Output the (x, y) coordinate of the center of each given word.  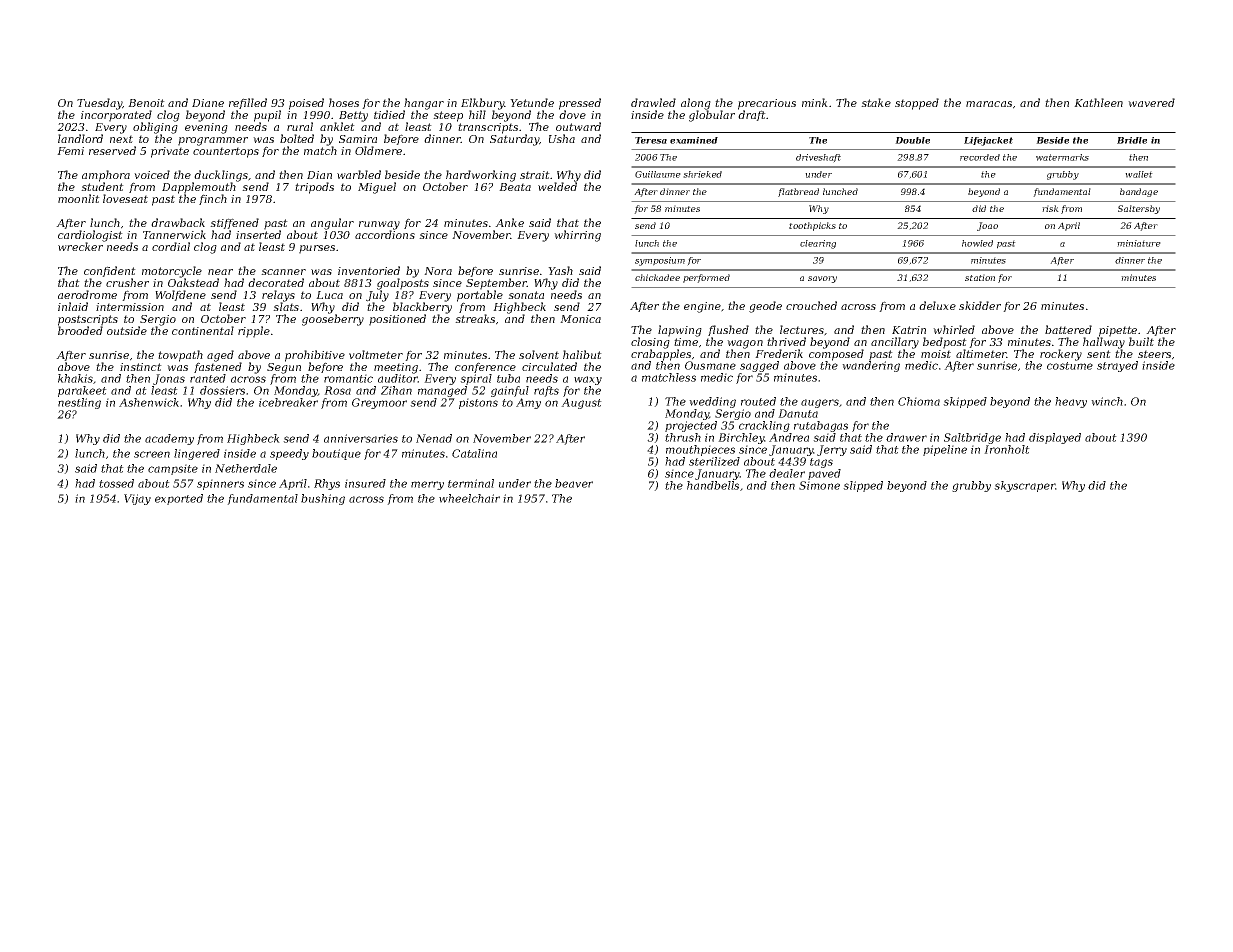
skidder (980, 305)
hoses (344, 102)
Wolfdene (180, 295)
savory (822, 279)
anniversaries (361, 438)
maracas (989, 104)
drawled (653, 102)
